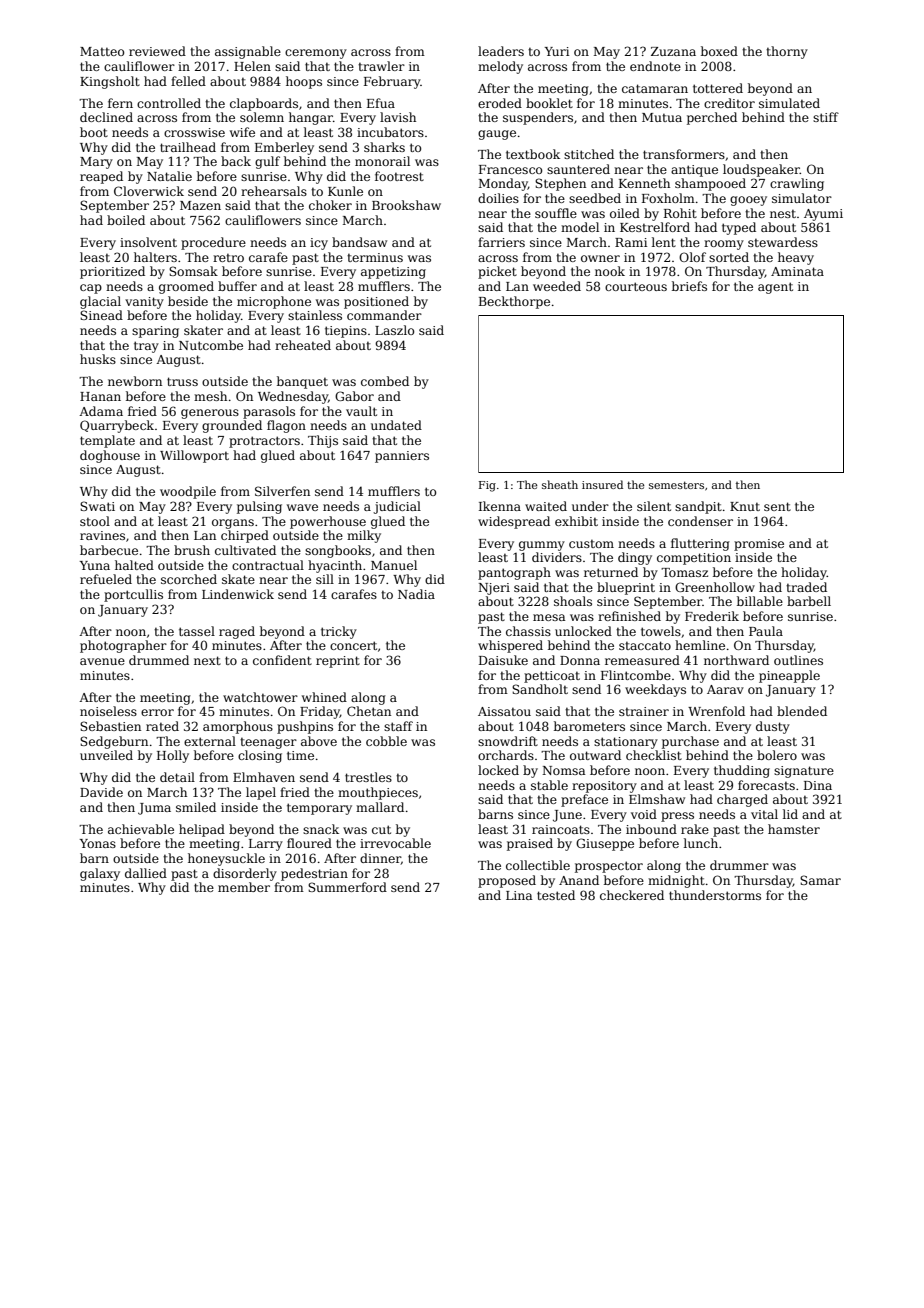 The width and height of the image is (924, 1308). What do you see at coordinates (804, 772) in the image?
I see `signature` at bounding box center [804, 772].
